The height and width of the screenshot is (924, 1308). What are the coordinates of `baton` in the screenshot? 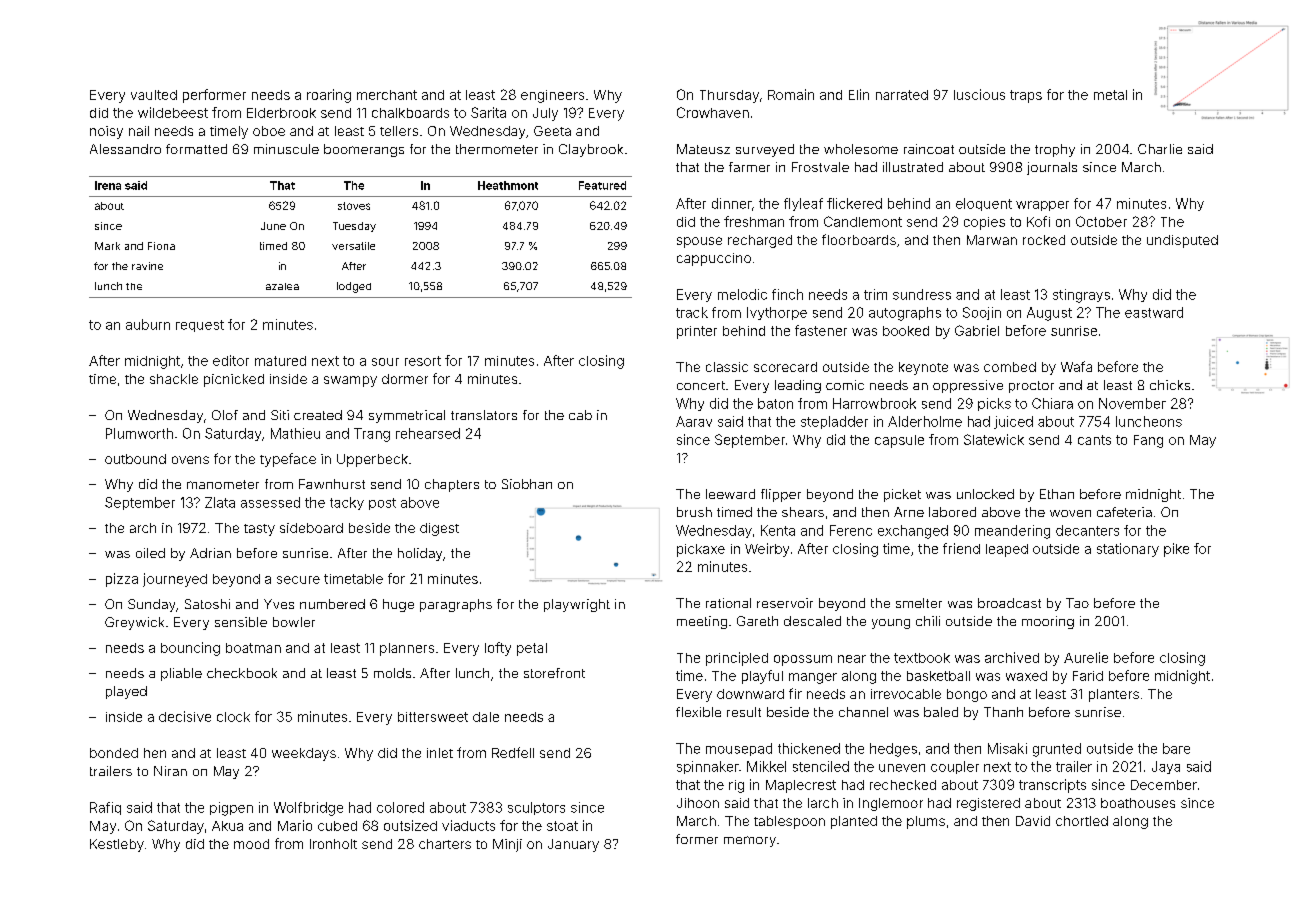 It's located at (775, 403).
